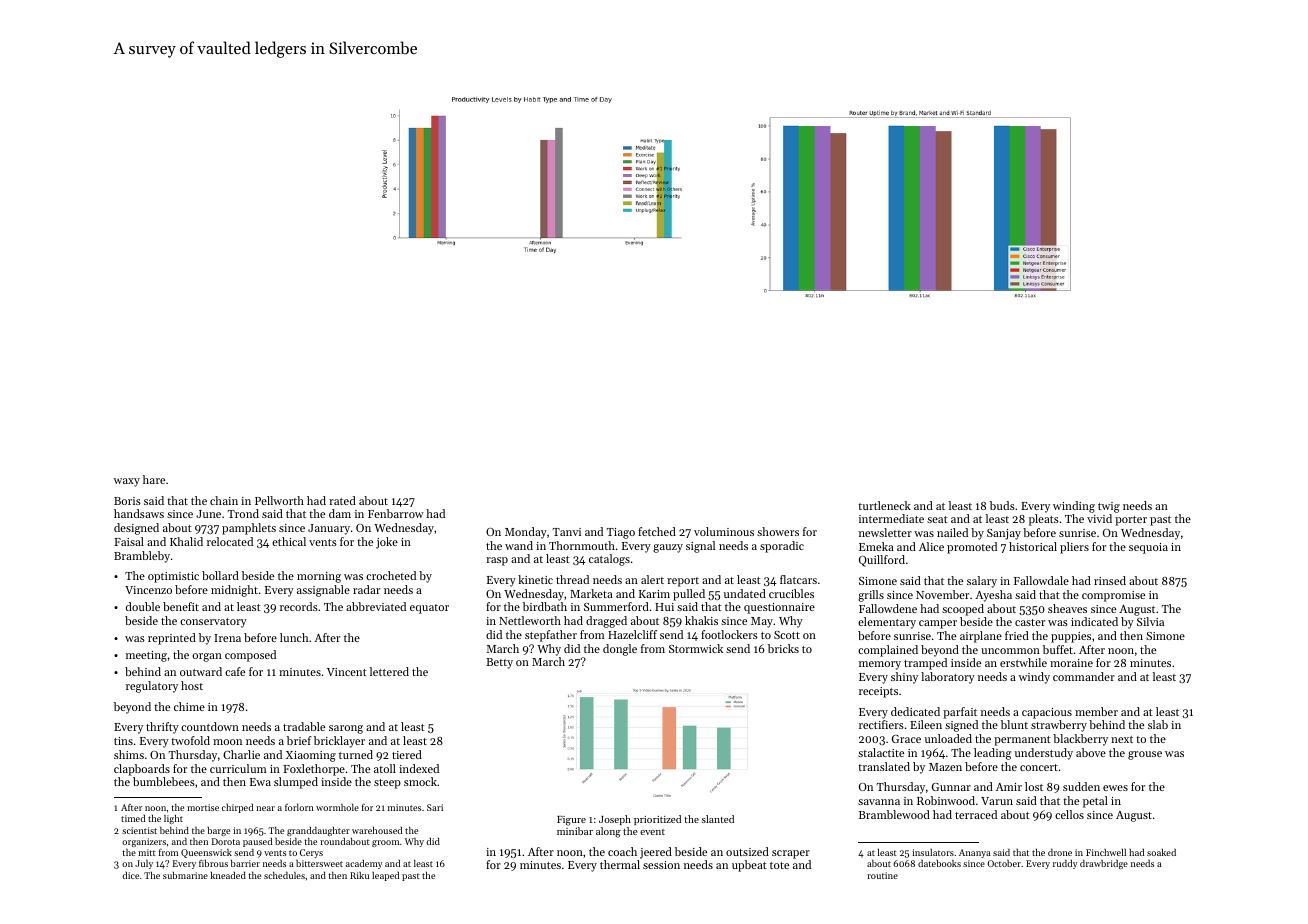 Image resolution: width=1308 pixels, height=924 pixels. What do you see at coordinates (1081, 786) in the screenshot?
I see `sudden` at bounding box center [1081, 786].
